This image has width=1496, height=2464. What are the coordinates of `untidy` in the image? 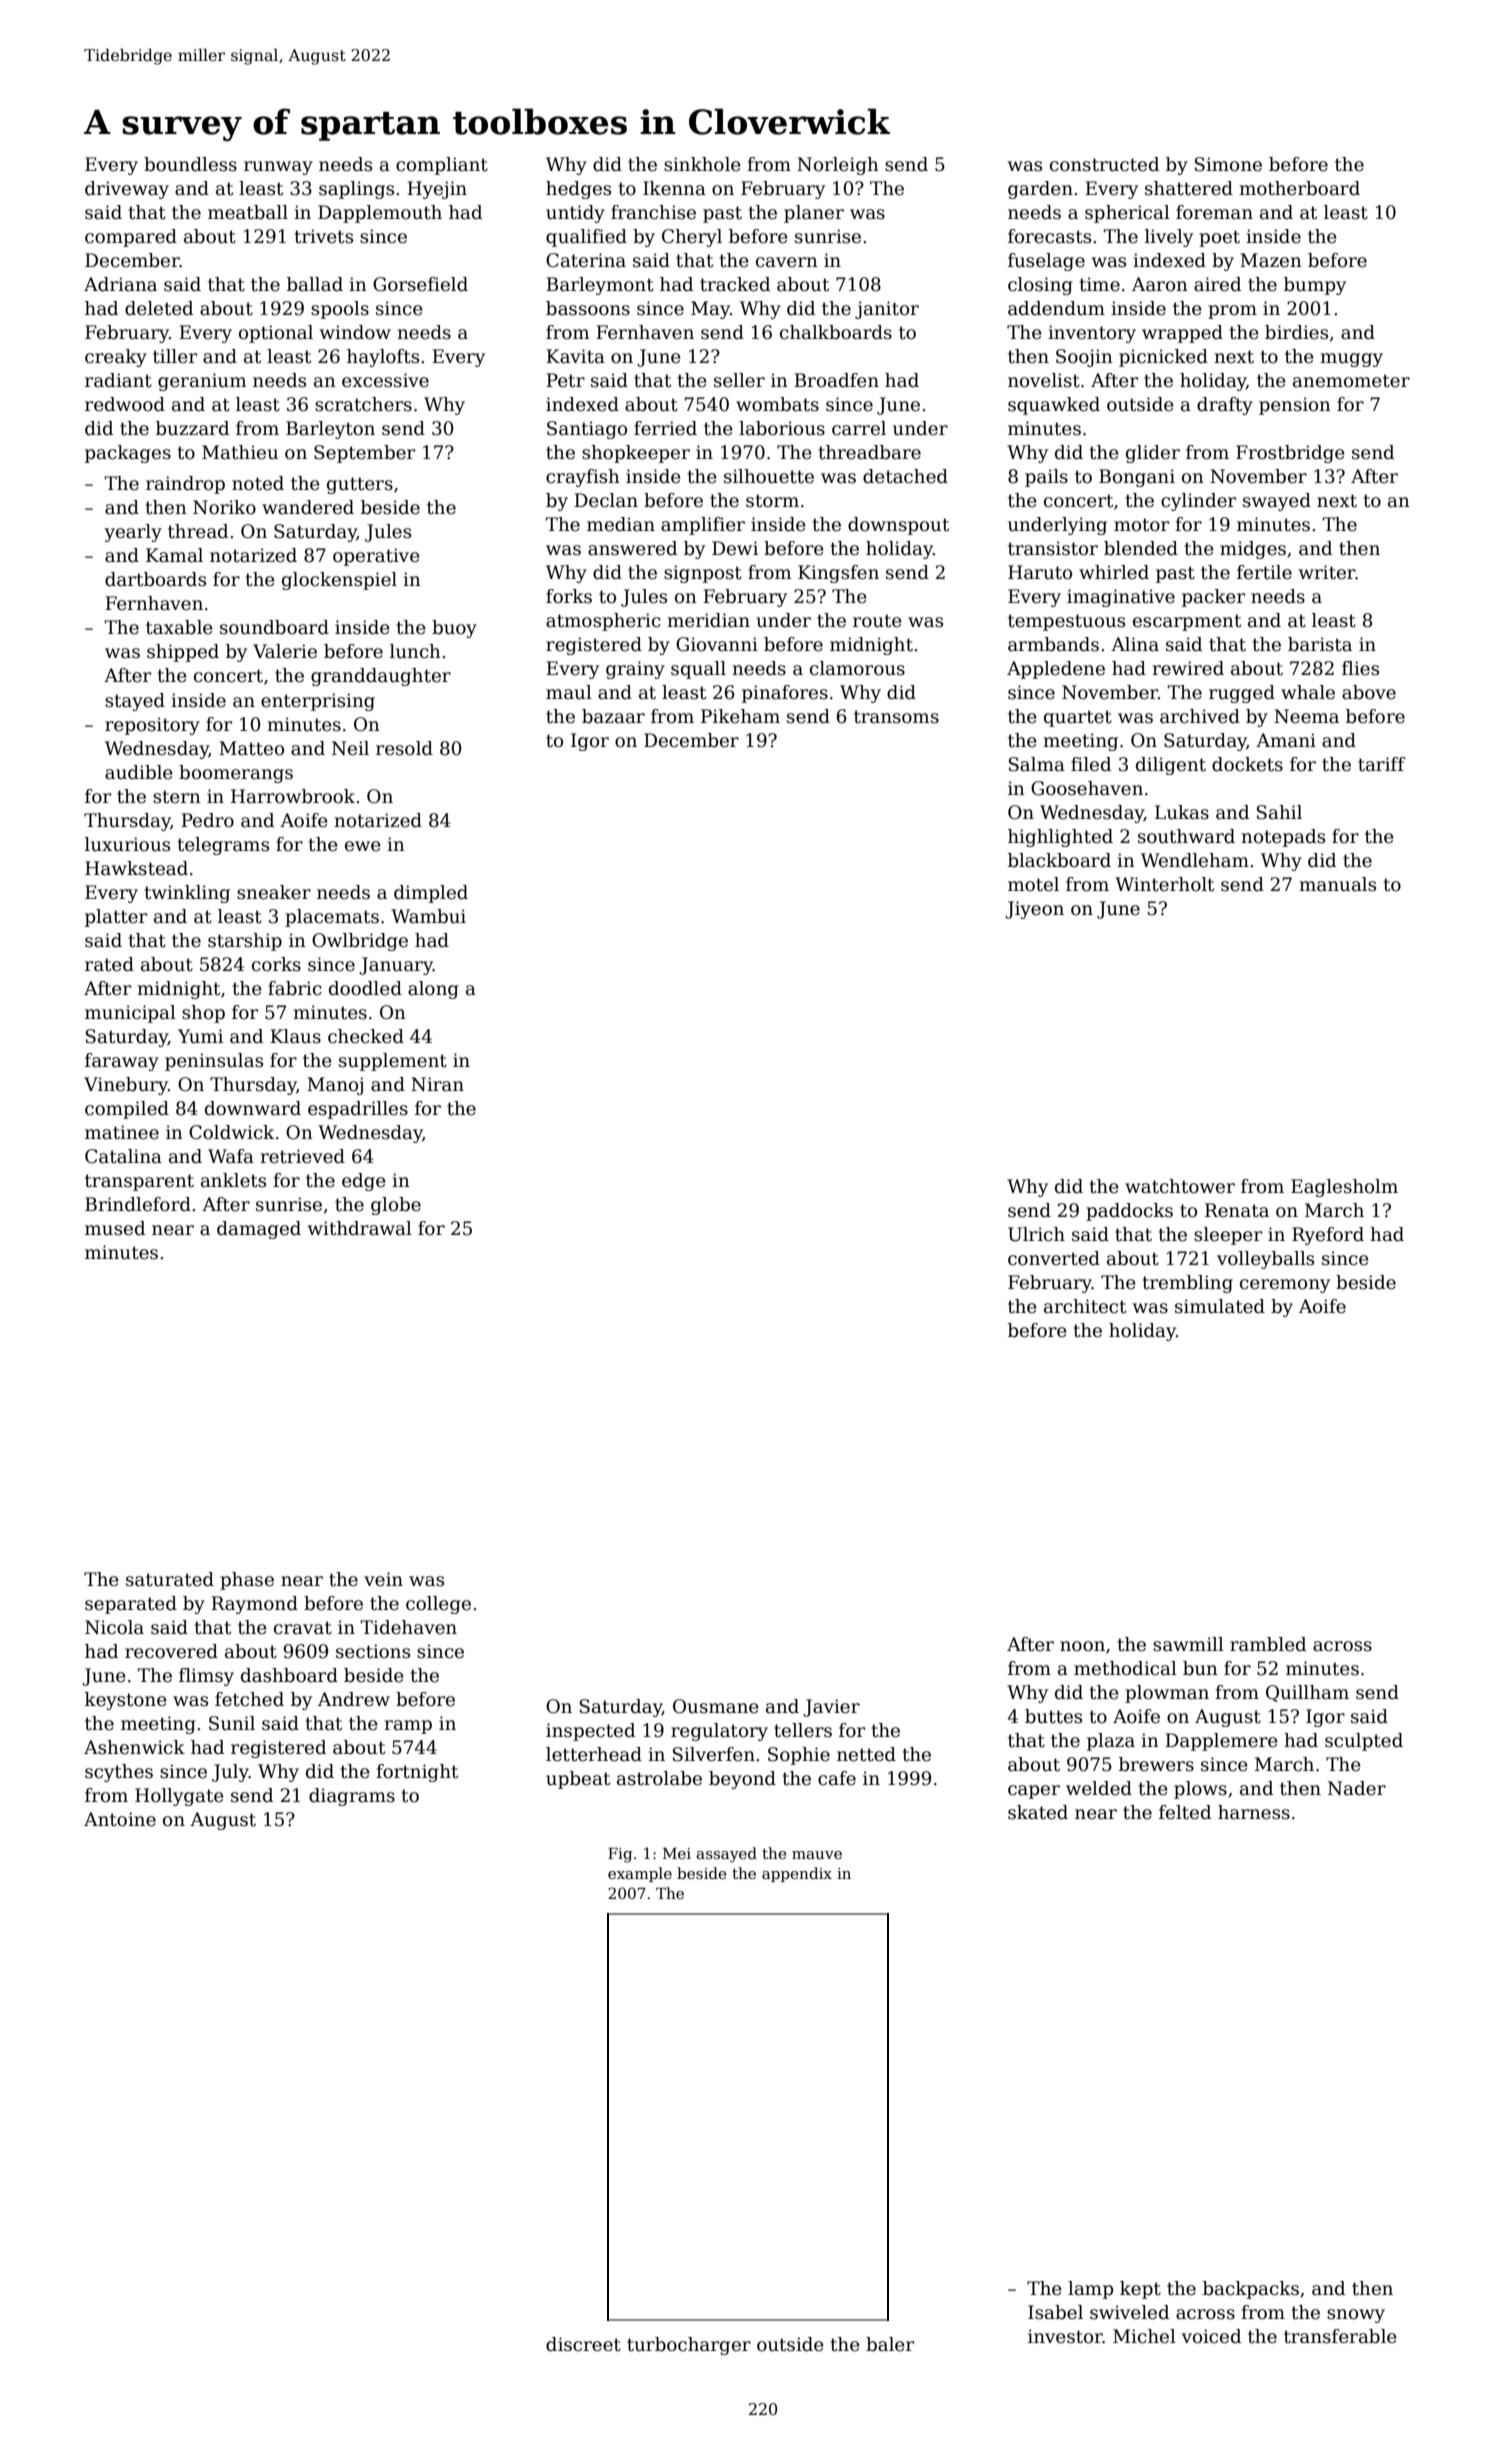 It's located at (575, 214).
